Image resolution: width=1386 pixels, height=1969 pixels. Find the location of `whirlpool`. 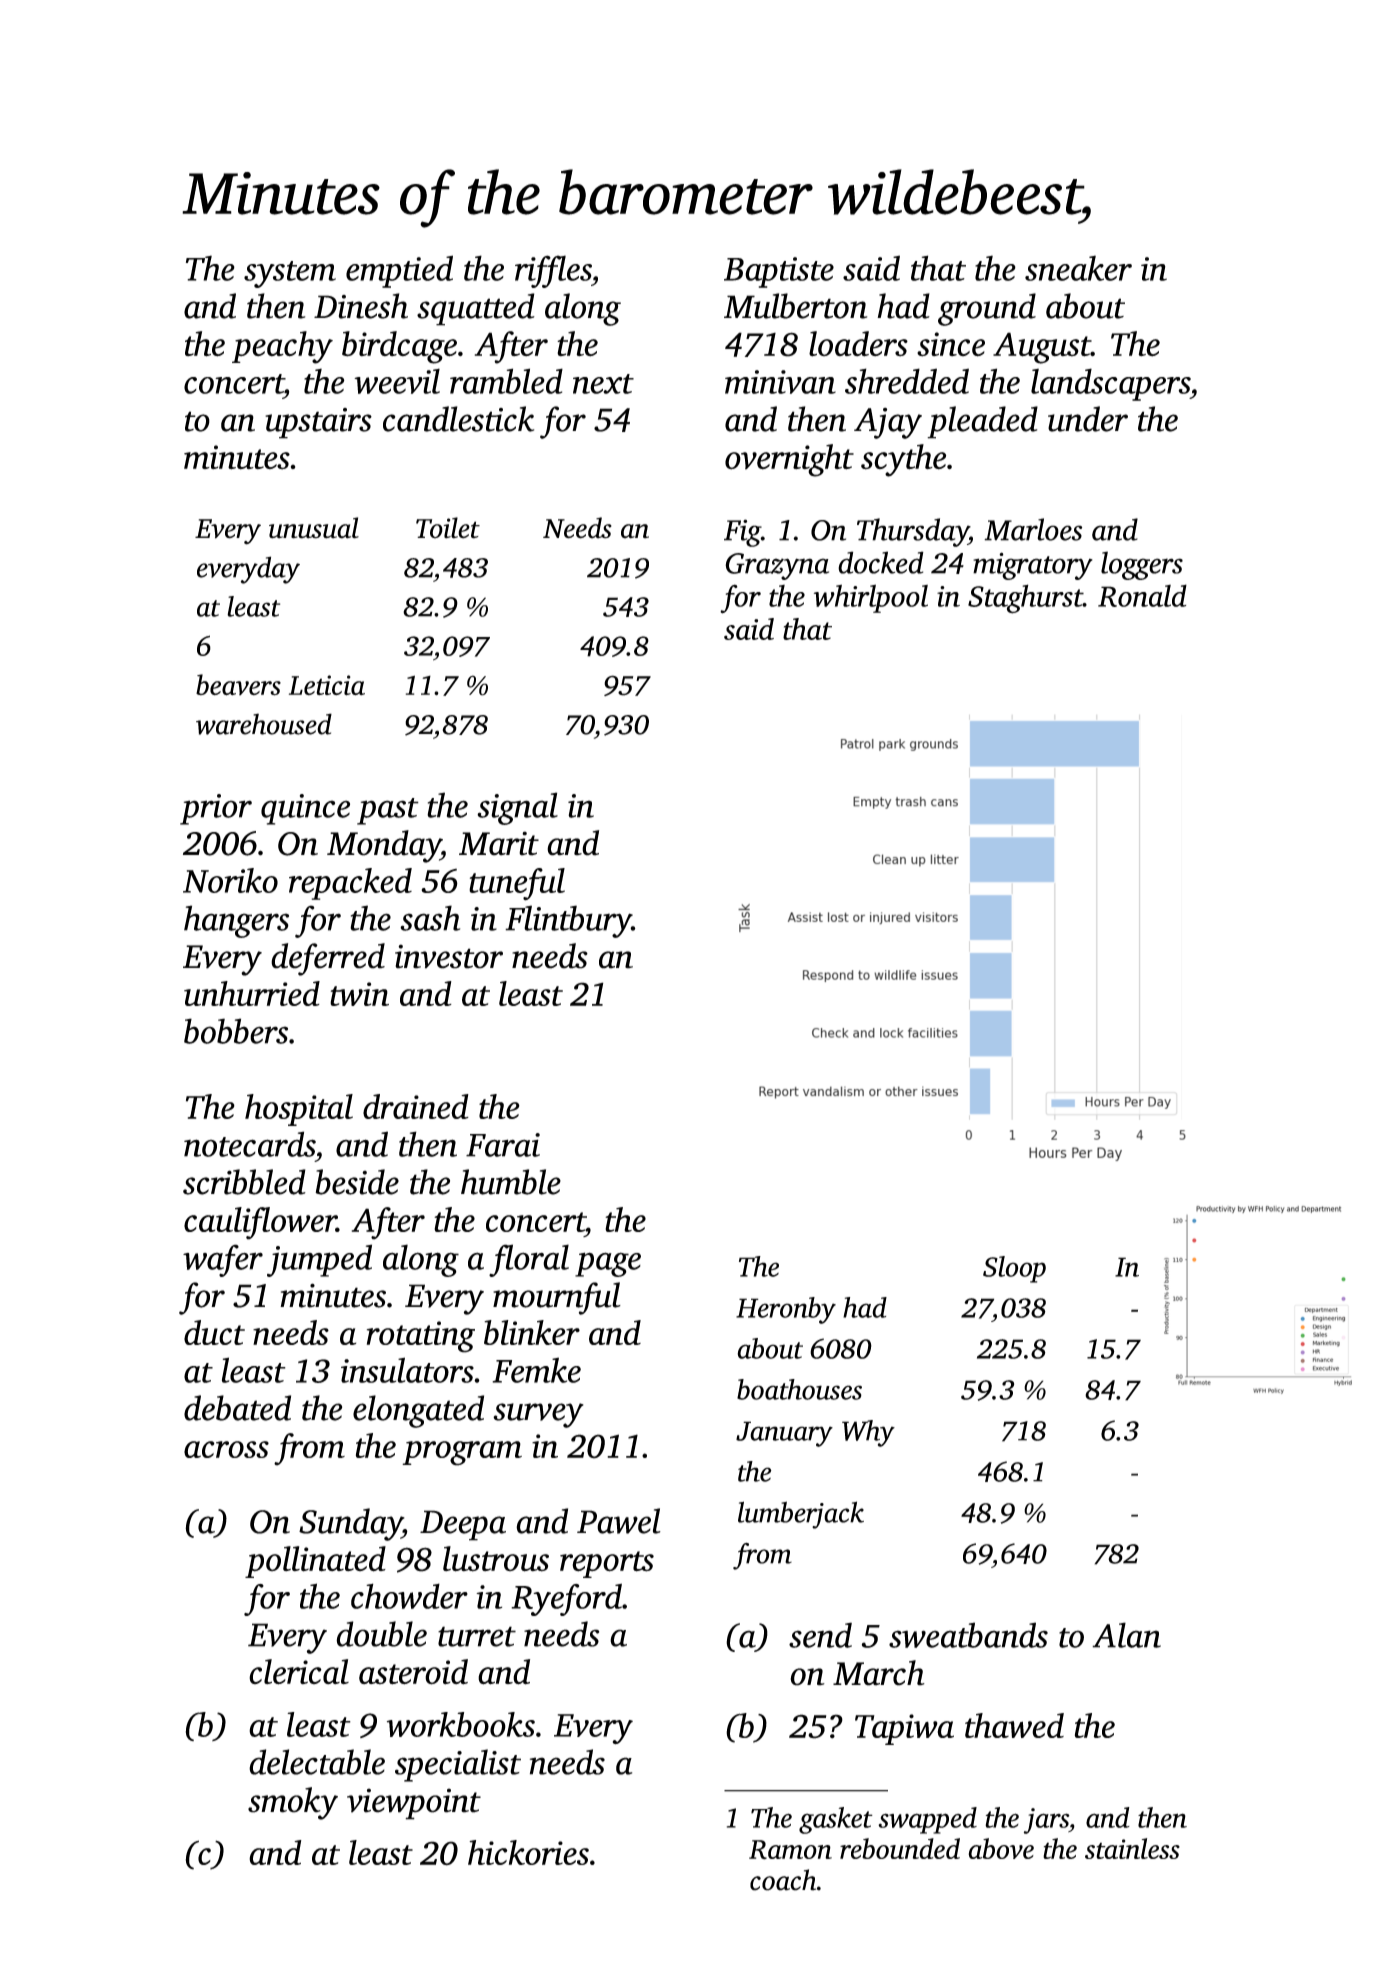

whirlpool is located at coordinates (871, 598).
